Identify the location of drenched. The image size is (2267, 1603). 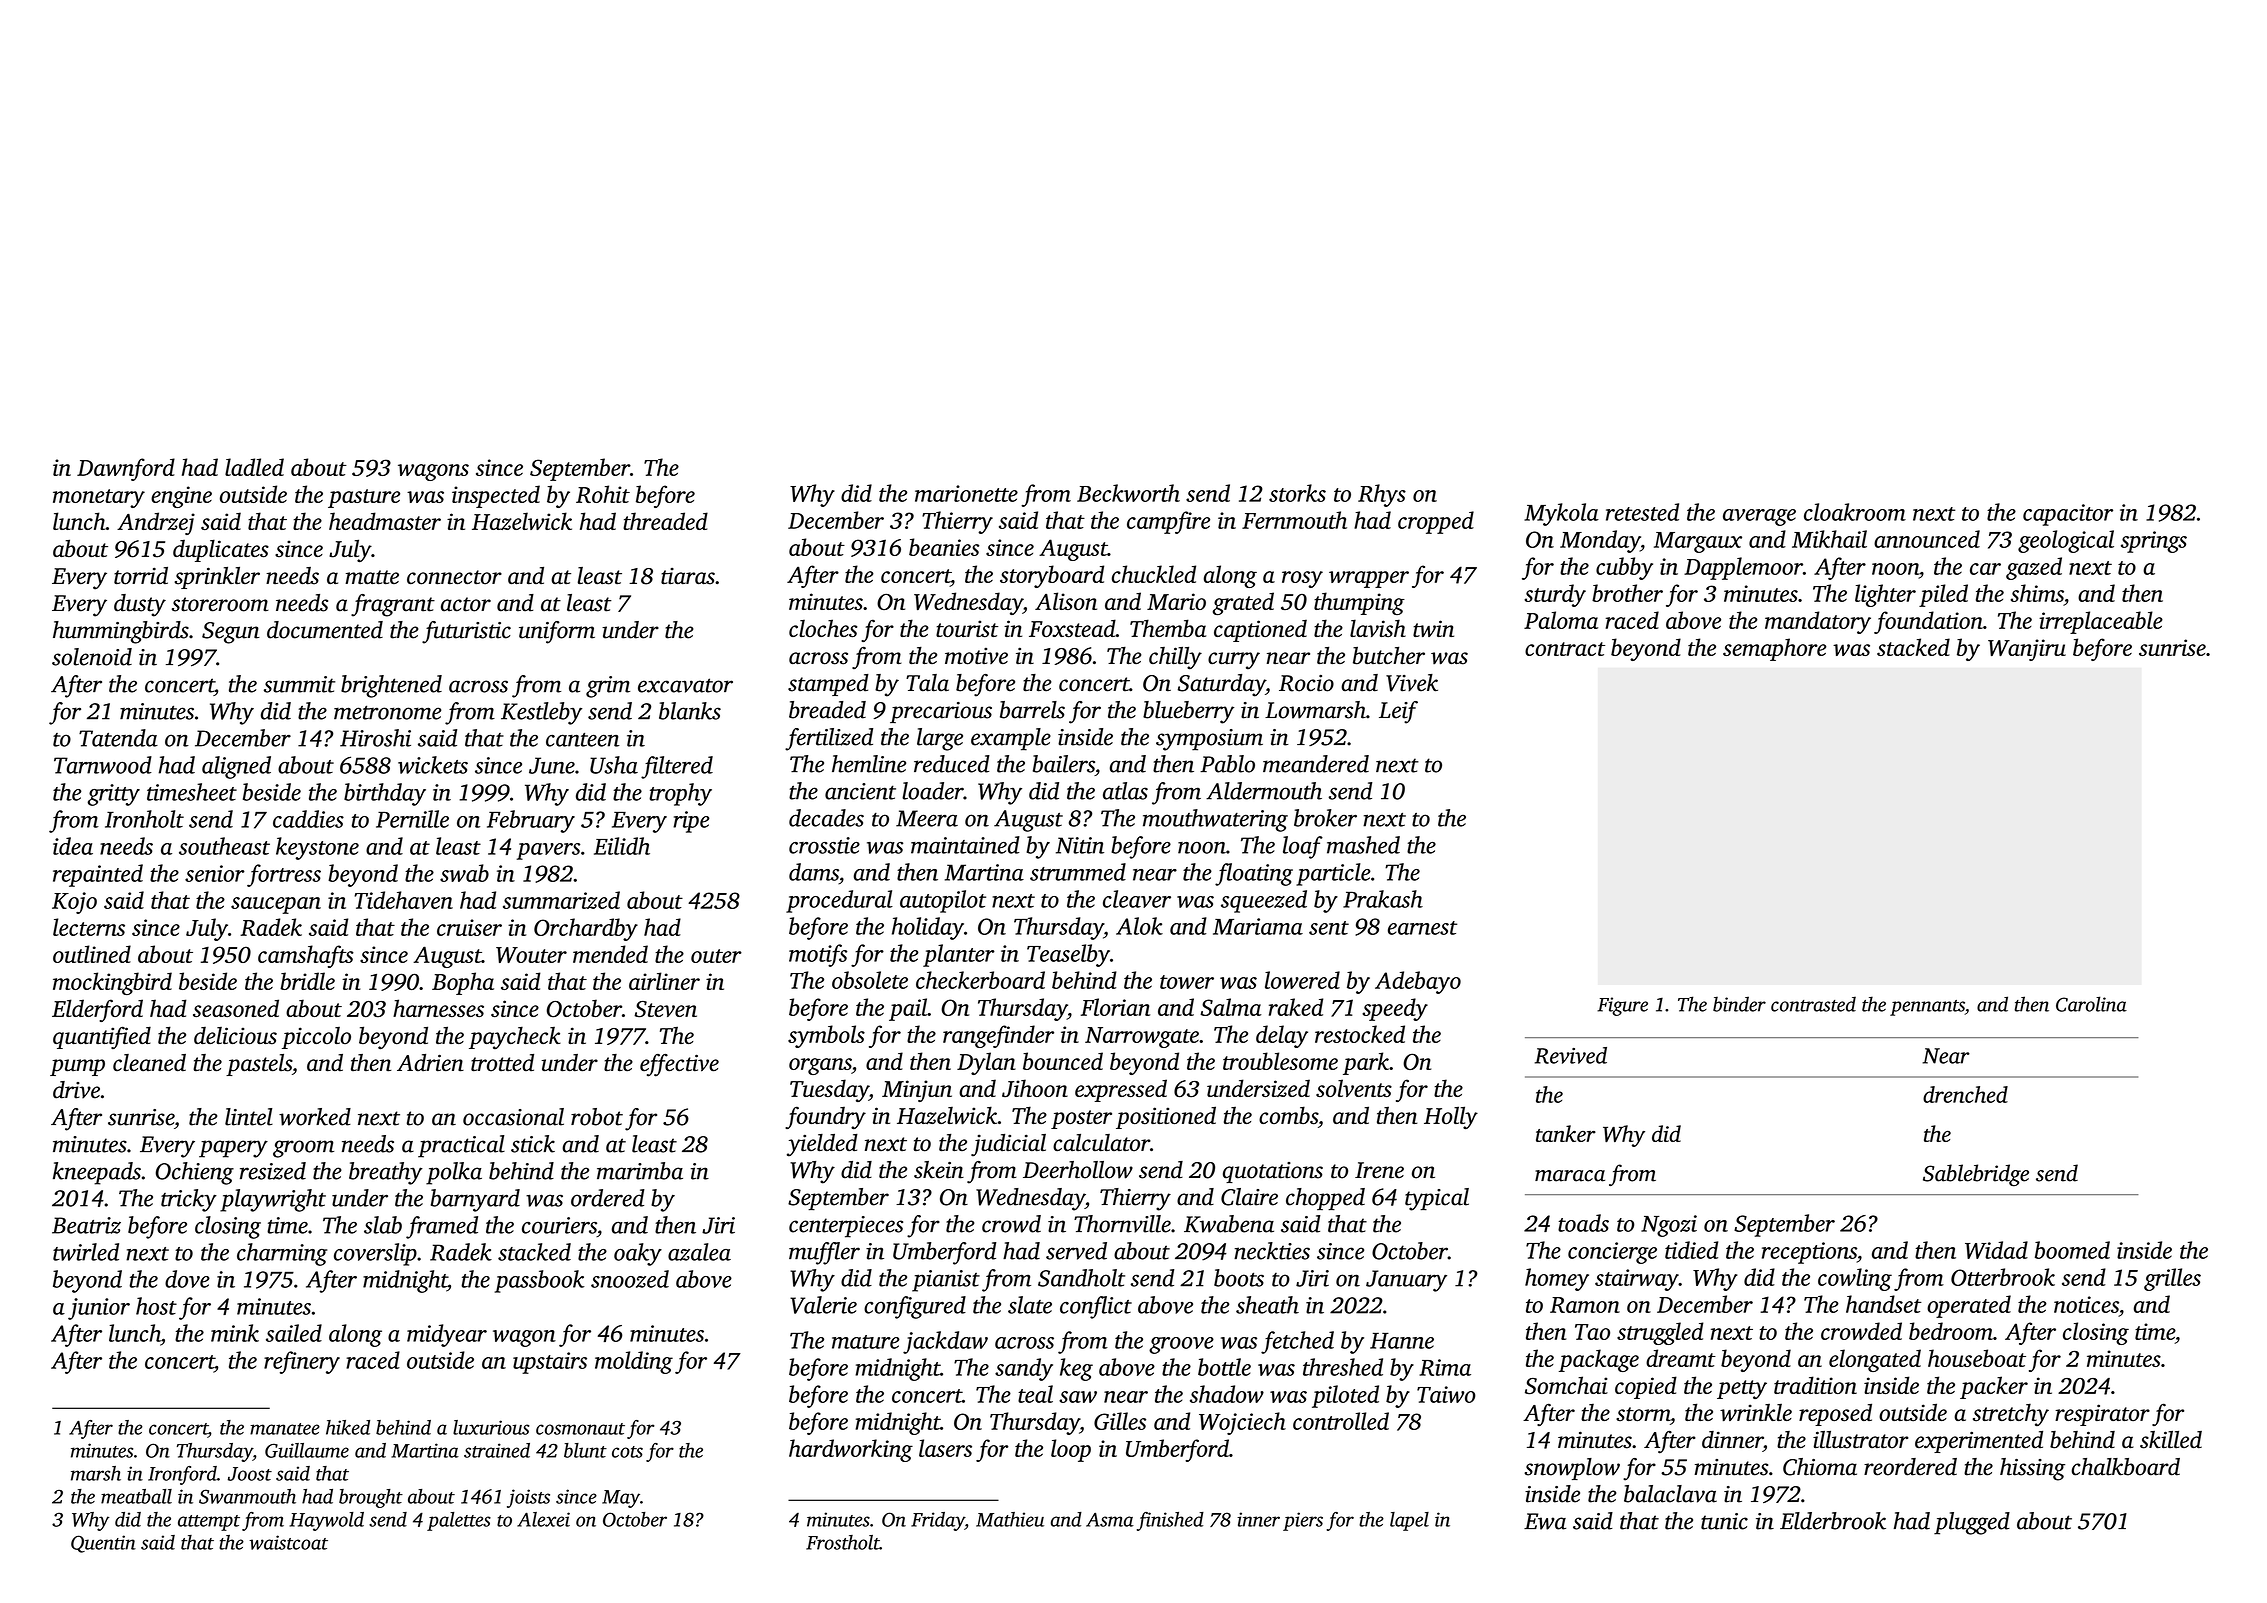
(1965, 1094).
